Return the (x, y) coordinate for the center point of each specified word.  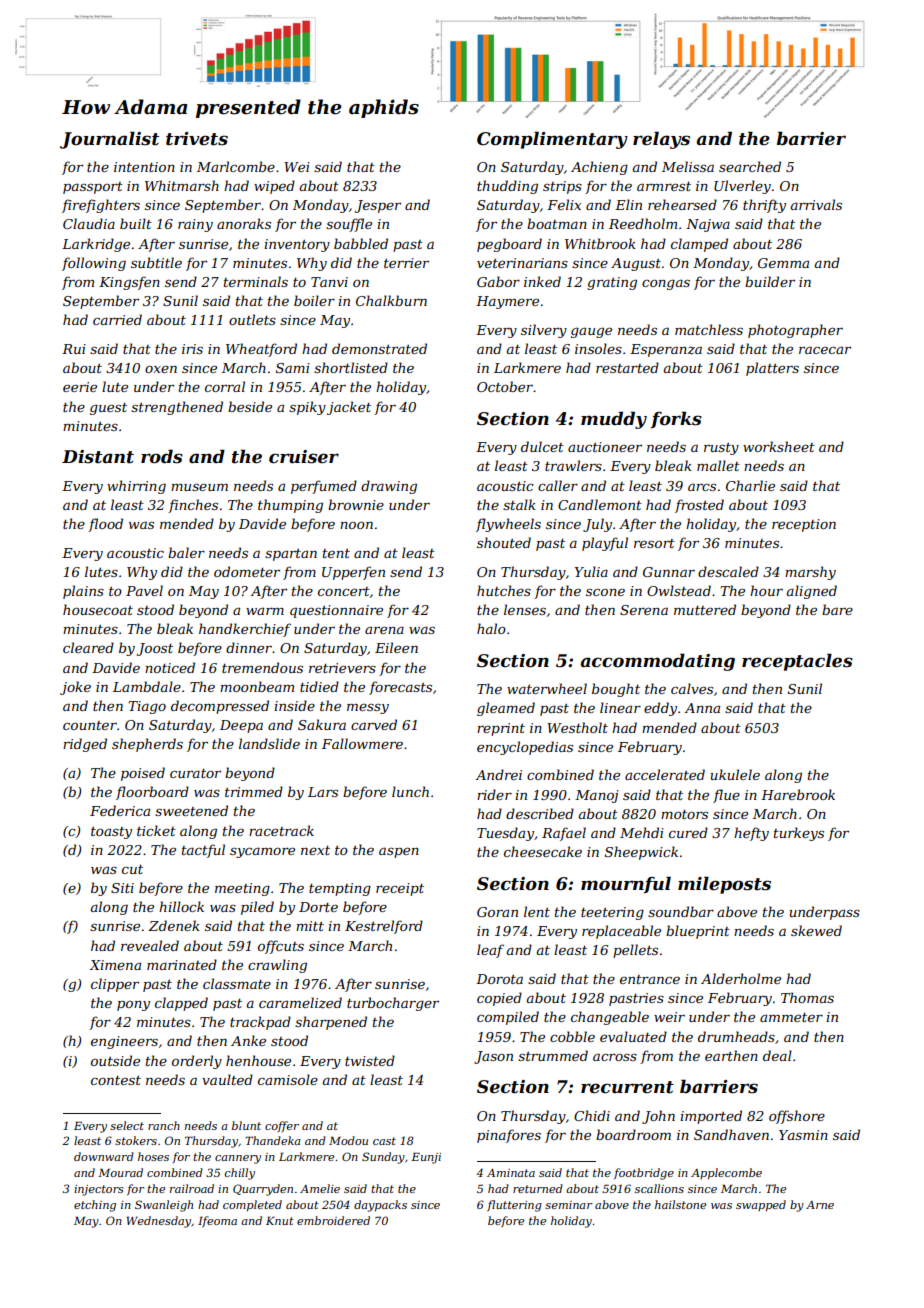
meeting (242, 889)
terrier (406, 263)
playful (605, 544)
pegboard (509, 245)
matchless (709, 329)
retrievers (342, 668)
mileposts (724, 885)
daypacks (380, 1206)
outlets (252, 319)
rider (494, 794)
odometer (247, 571)
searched (750, 166)
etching (95, 1206)
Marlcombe (236, 166)
